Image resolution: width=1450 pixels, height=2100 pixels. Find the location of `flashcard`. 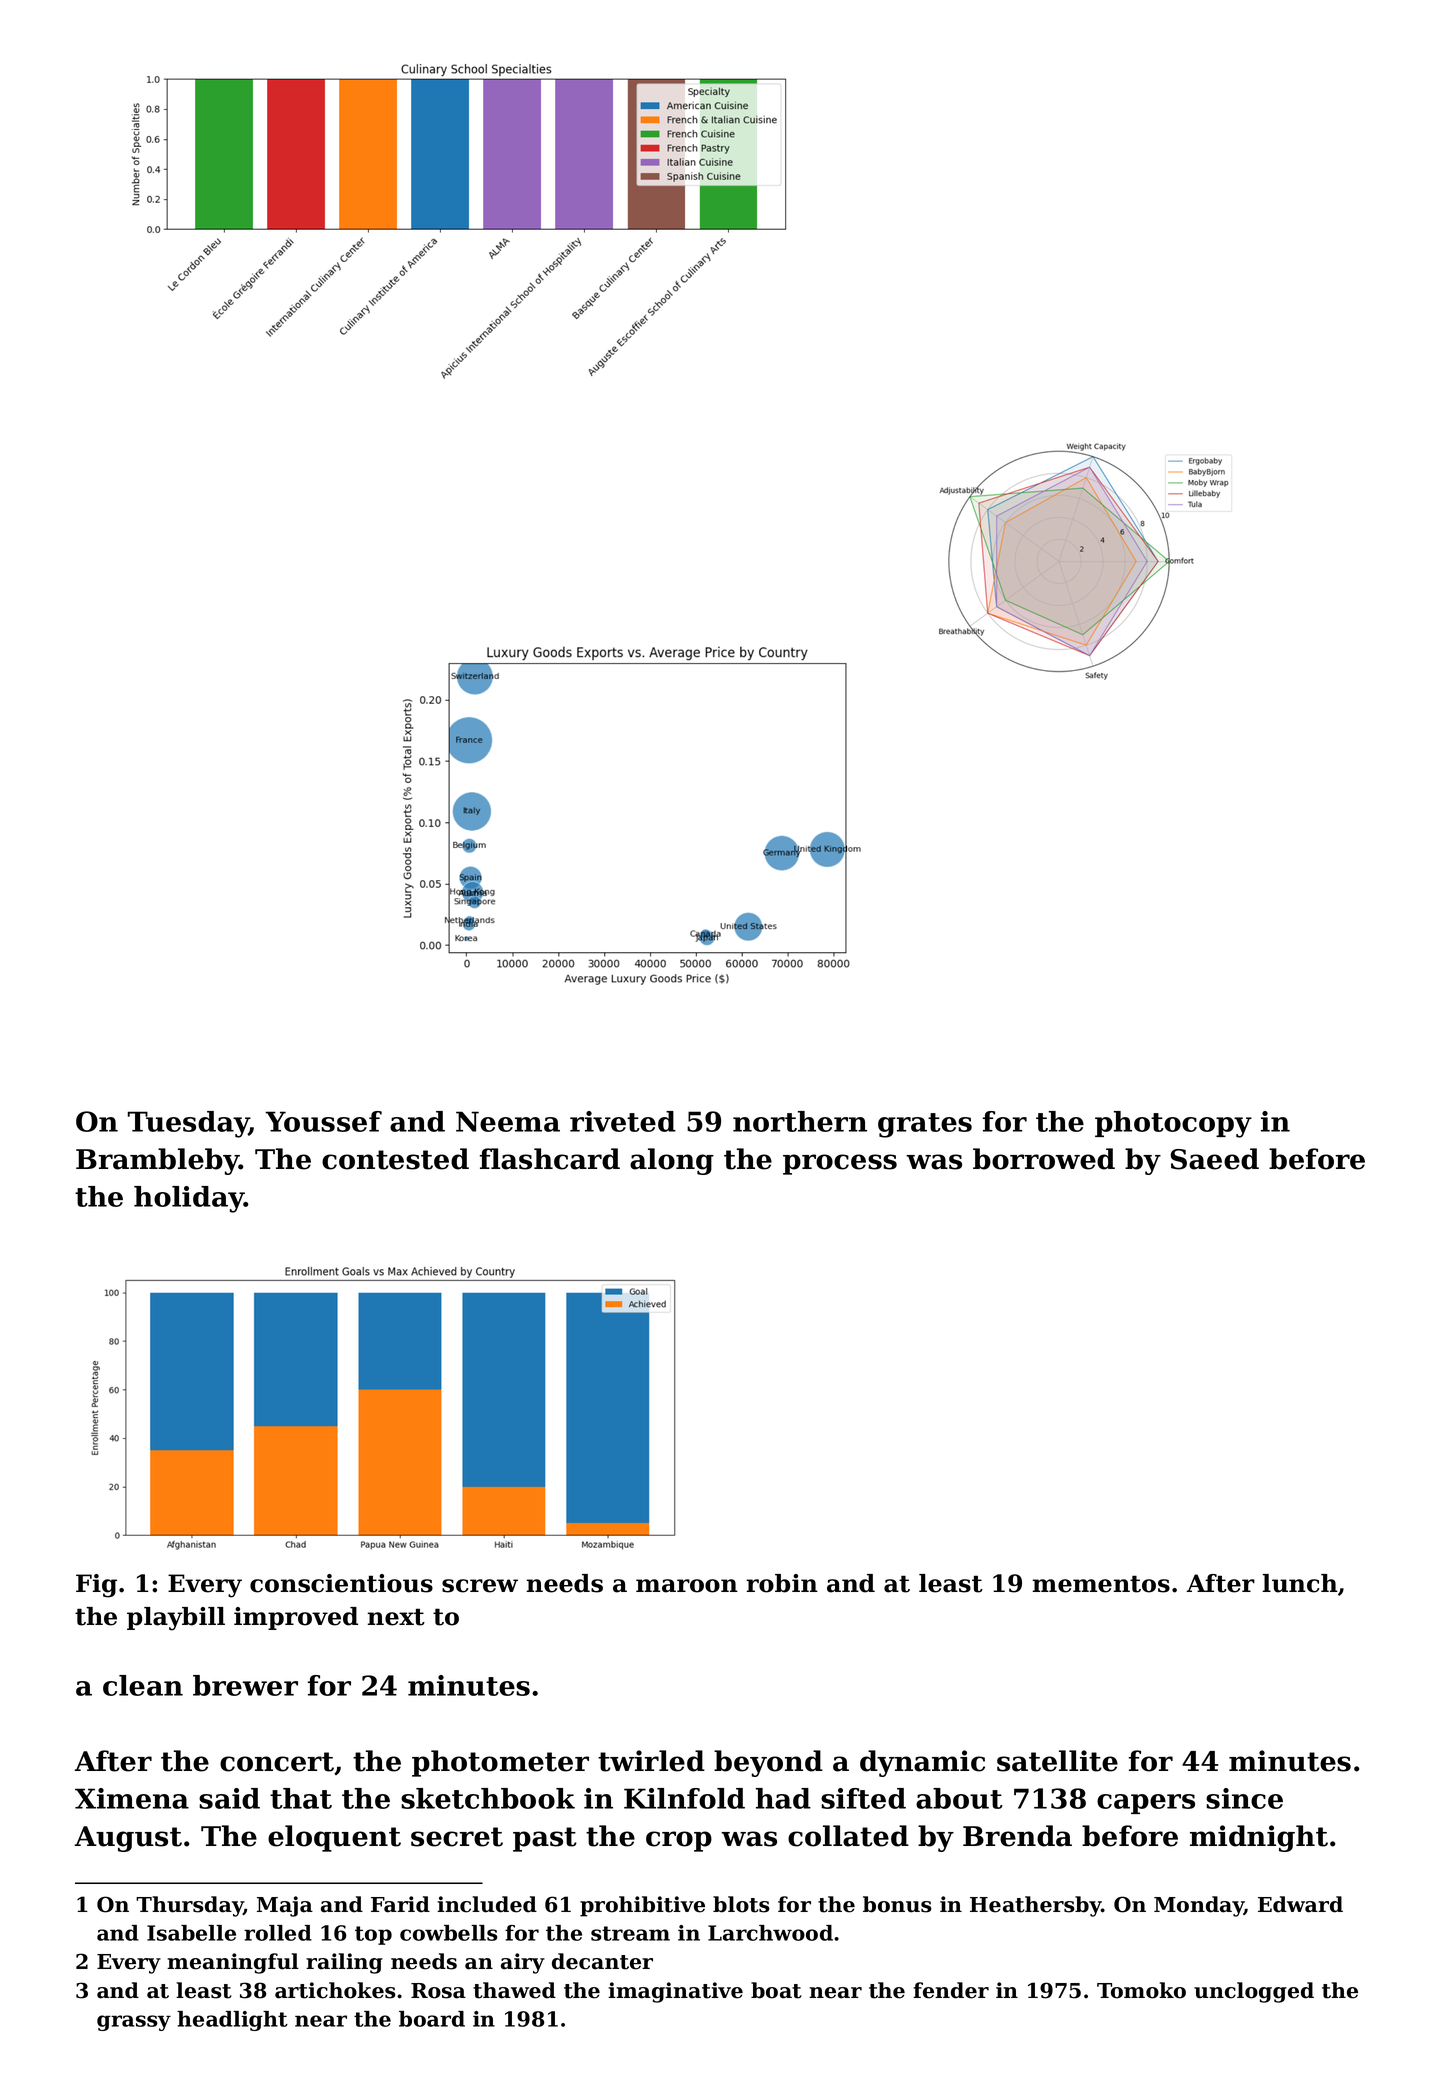

flashcard is located at coordinates (550, 1159).
